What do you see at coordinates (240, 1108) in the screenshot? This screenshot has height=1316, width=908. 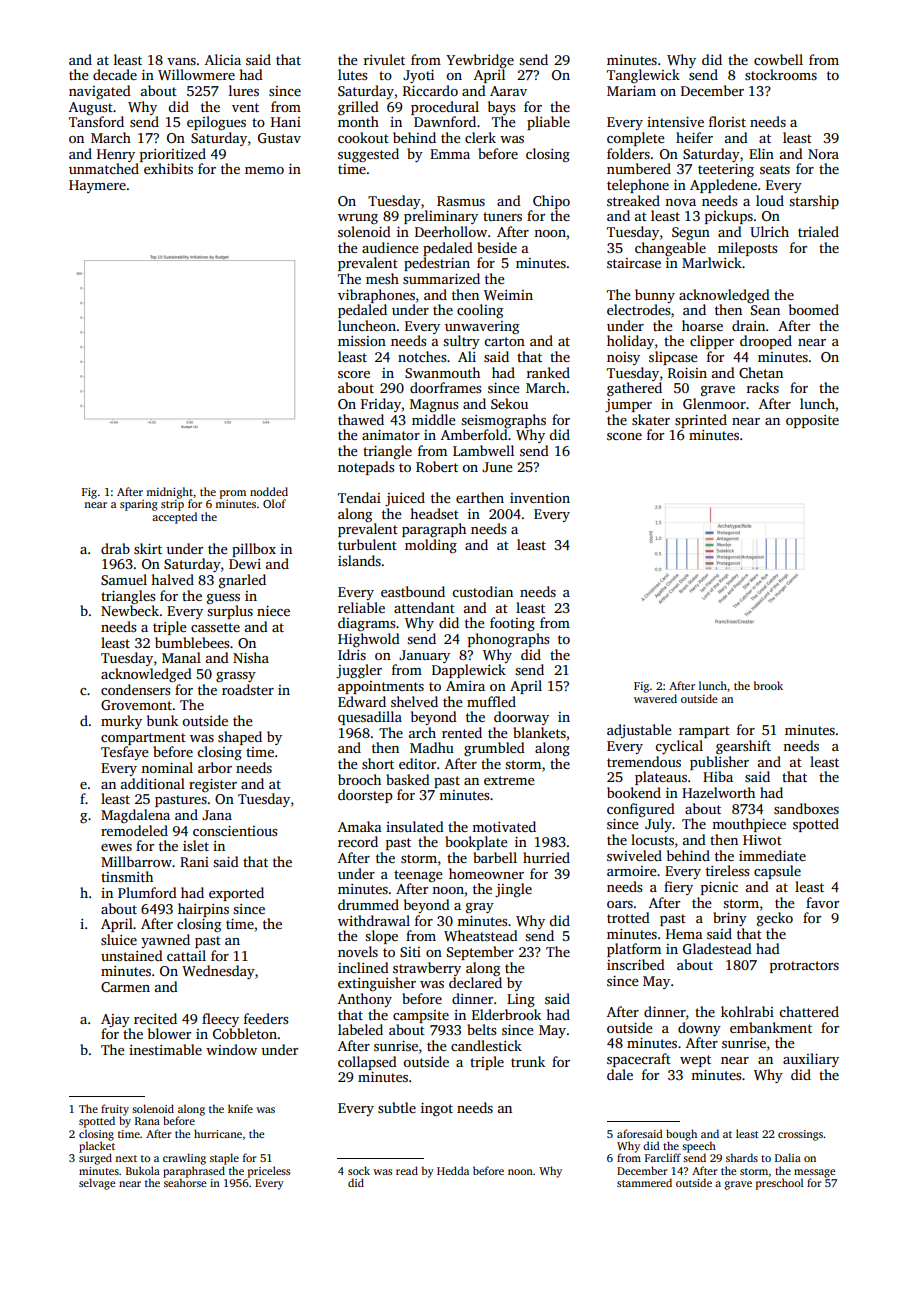 I see `knife` at bounding box center [240, 1108].
